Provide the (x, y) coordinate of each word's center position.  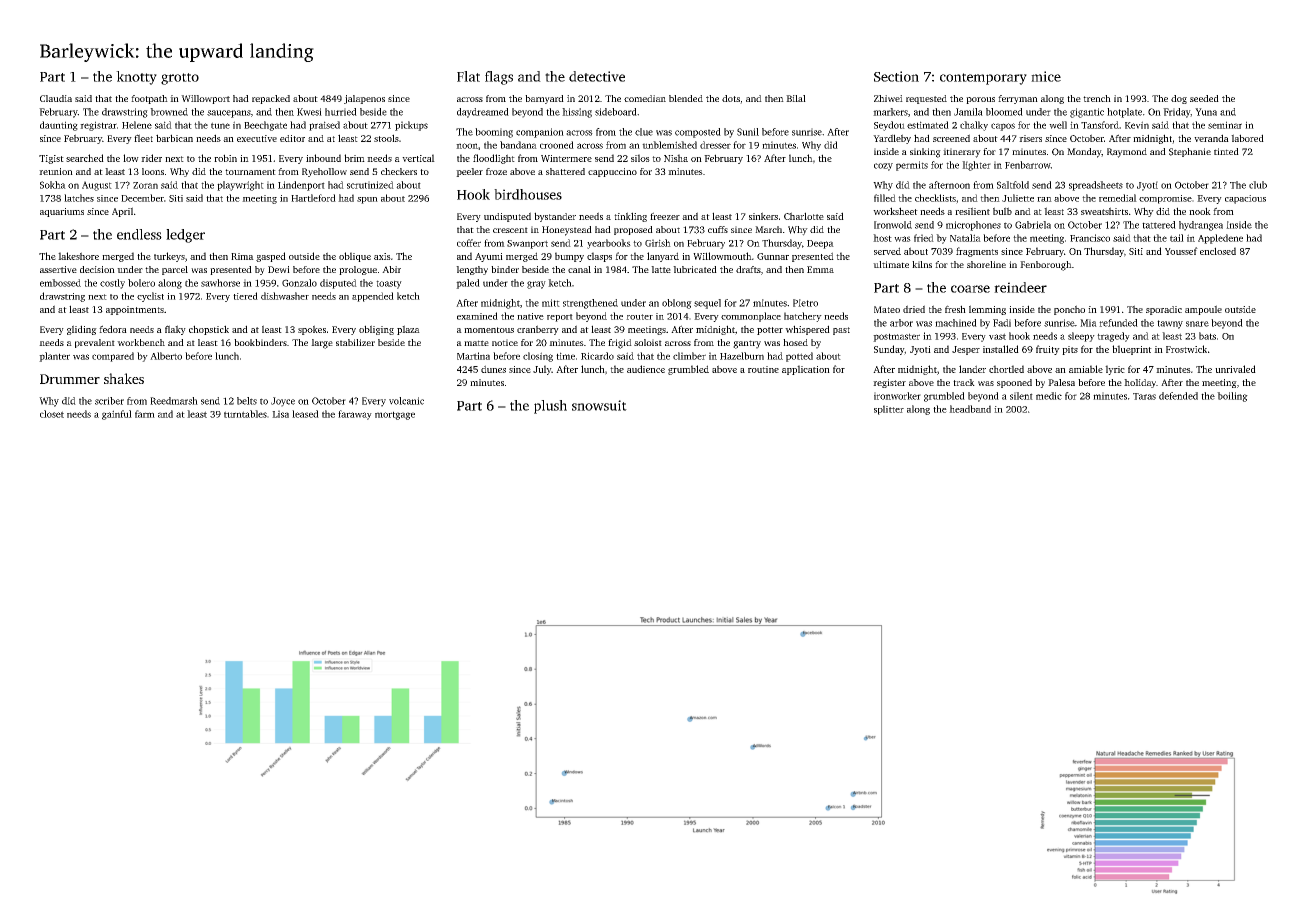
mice (1046, 76)
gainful (117, 415)
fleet (143, 138)
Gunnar (773, 256)
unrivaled (1235, 369)
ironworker (897, 396)
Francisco (1090, 238)
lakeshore (78, 256)
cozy (883, 167)
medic (1049, 396)
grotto (180, 79)
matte (476, 343)
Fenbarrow (1028, 165)
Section (896, 76)
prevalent (95, 343)
